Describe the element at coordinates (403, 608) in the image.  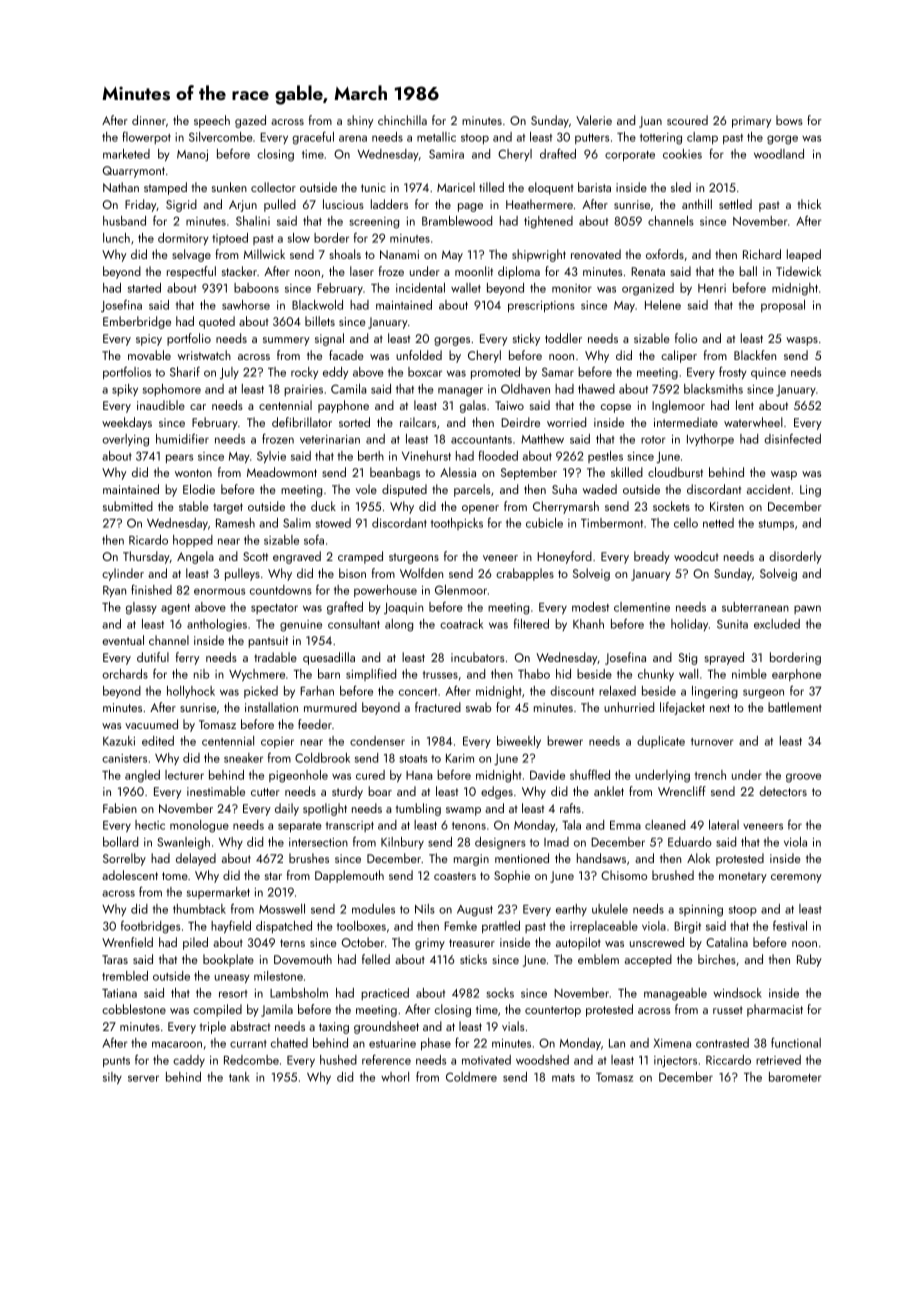
I see `Joaquin` at that location.
